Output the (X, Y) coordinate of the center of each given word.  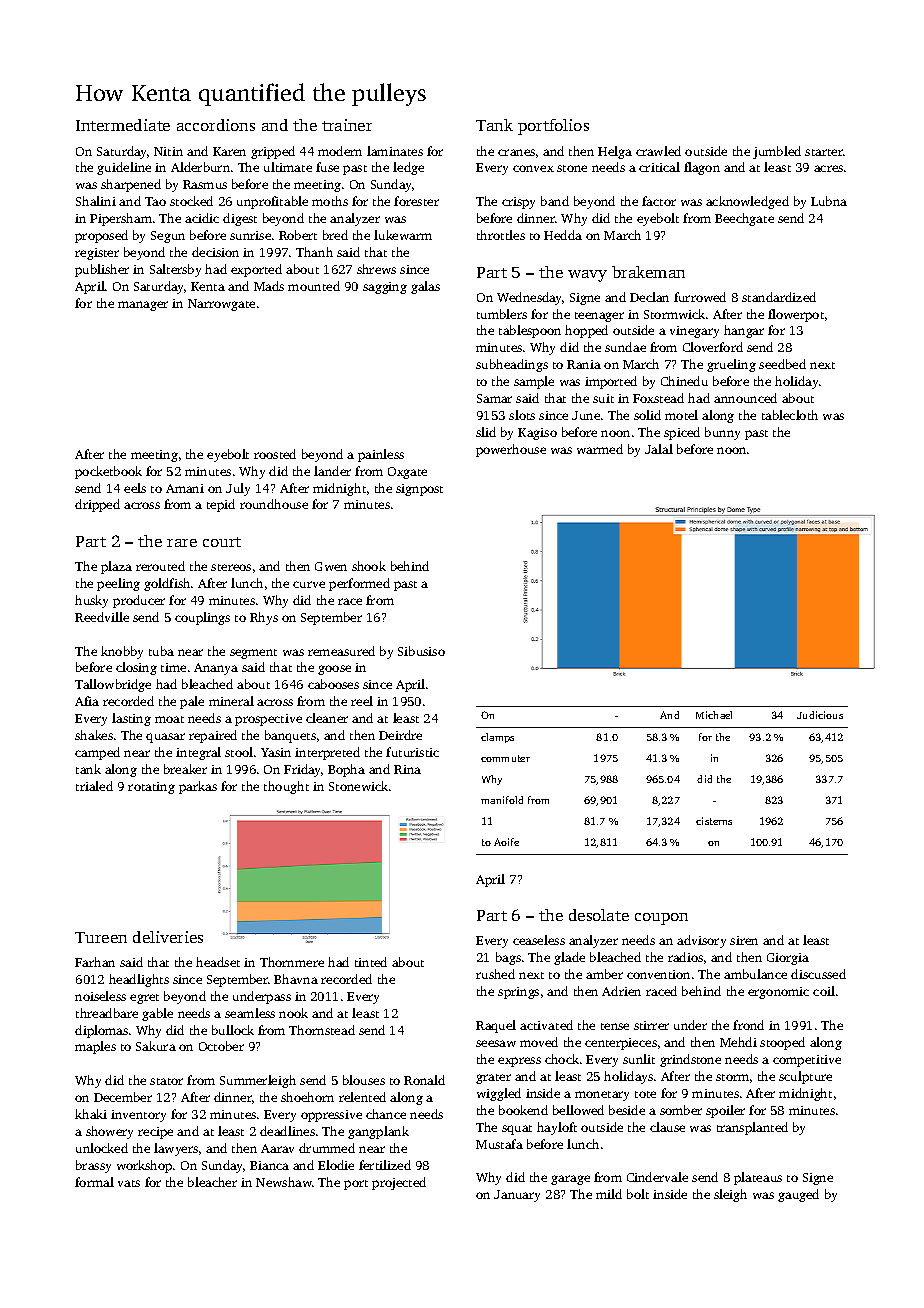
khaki (91, 1114)
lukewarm (403, 235)
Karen (229, 151)
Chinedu (684, 381)
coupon (661, 919)
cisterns (714, 821)
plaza (116, 567)
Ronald (424, 1080)
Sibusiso (421, 651)
